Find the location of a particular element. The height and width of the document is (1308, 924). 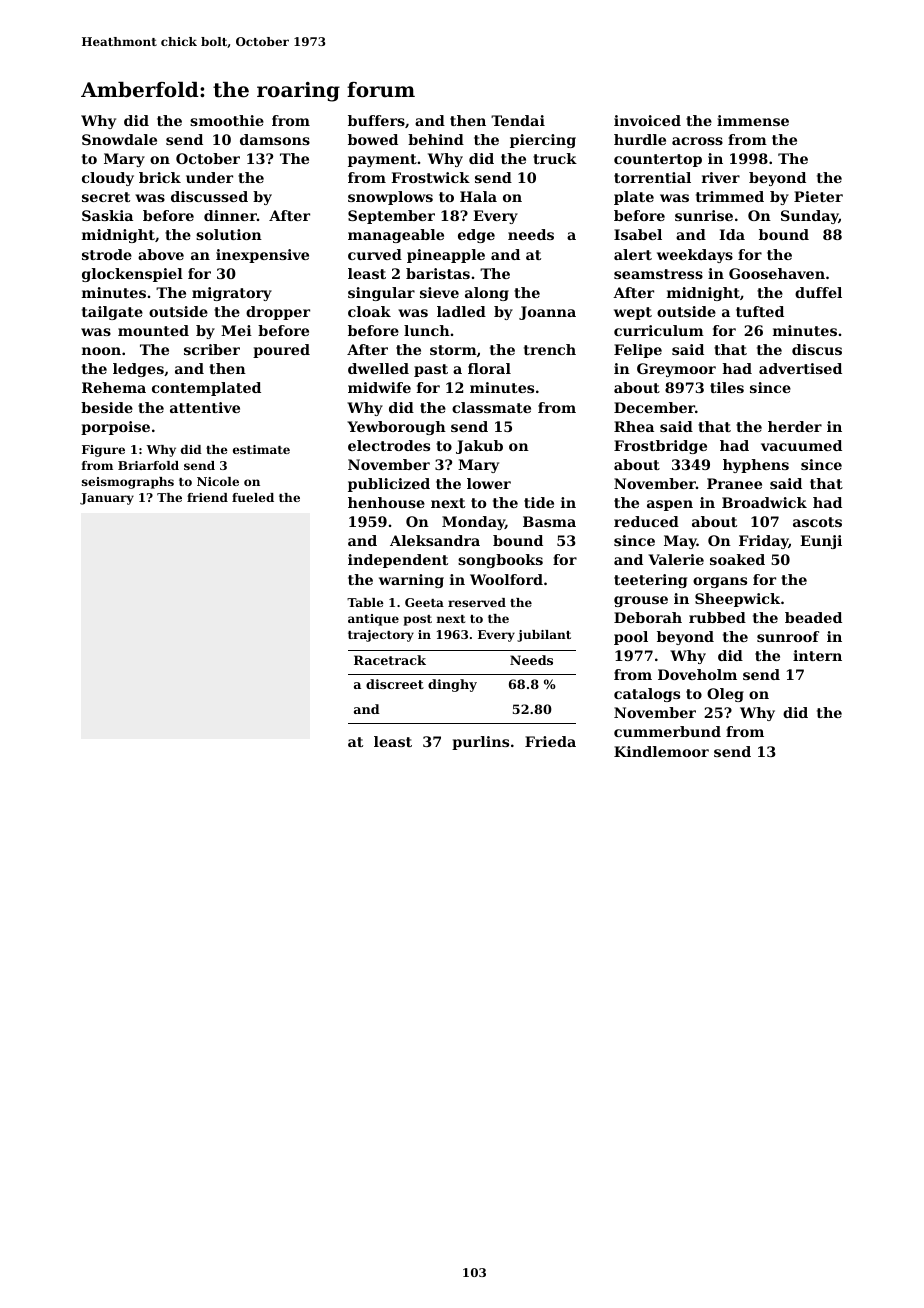

December is located at coordinates (654, 407).
